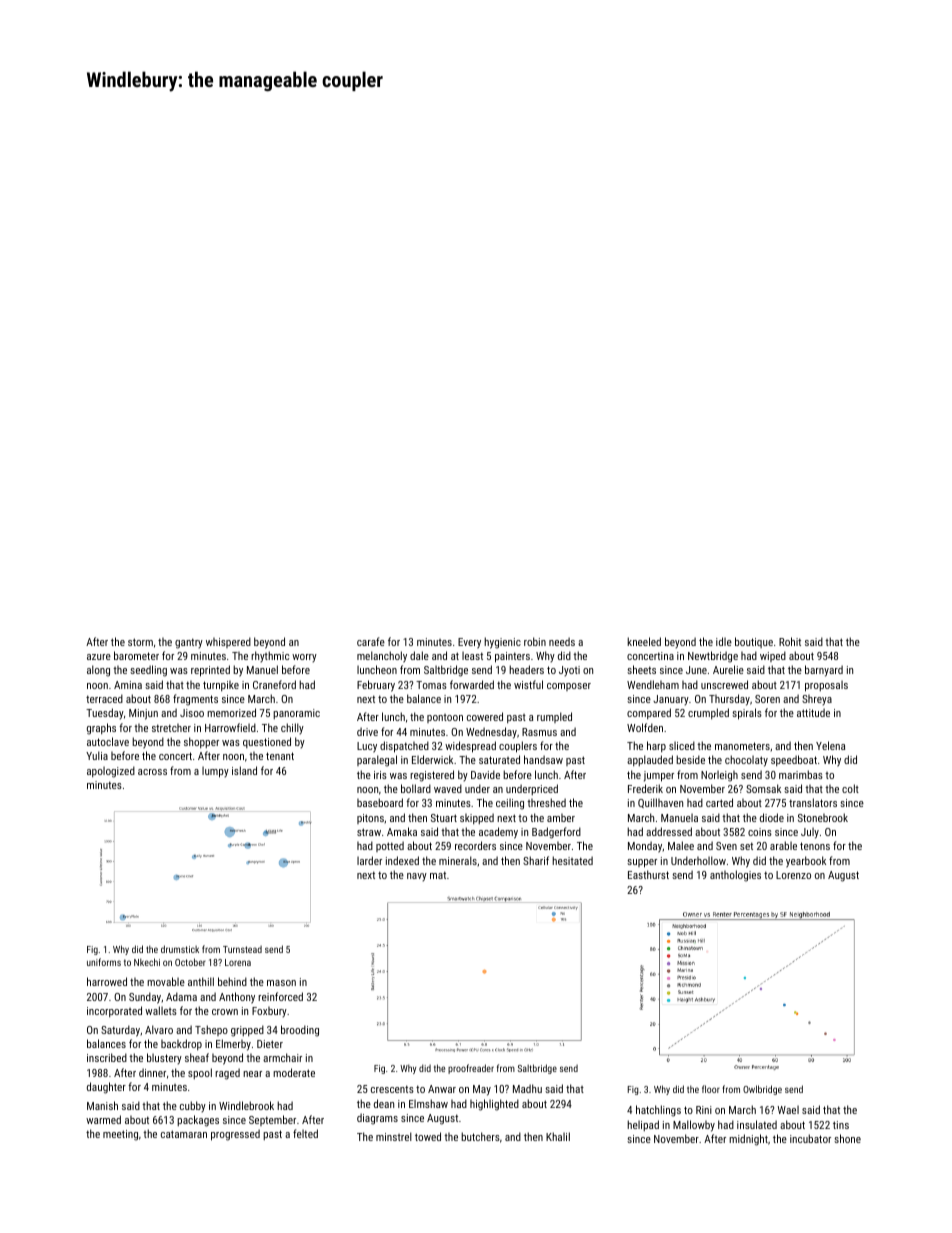  Describe the element at coordinates (502, 643) in the image. I see `hygienic` at that location.
